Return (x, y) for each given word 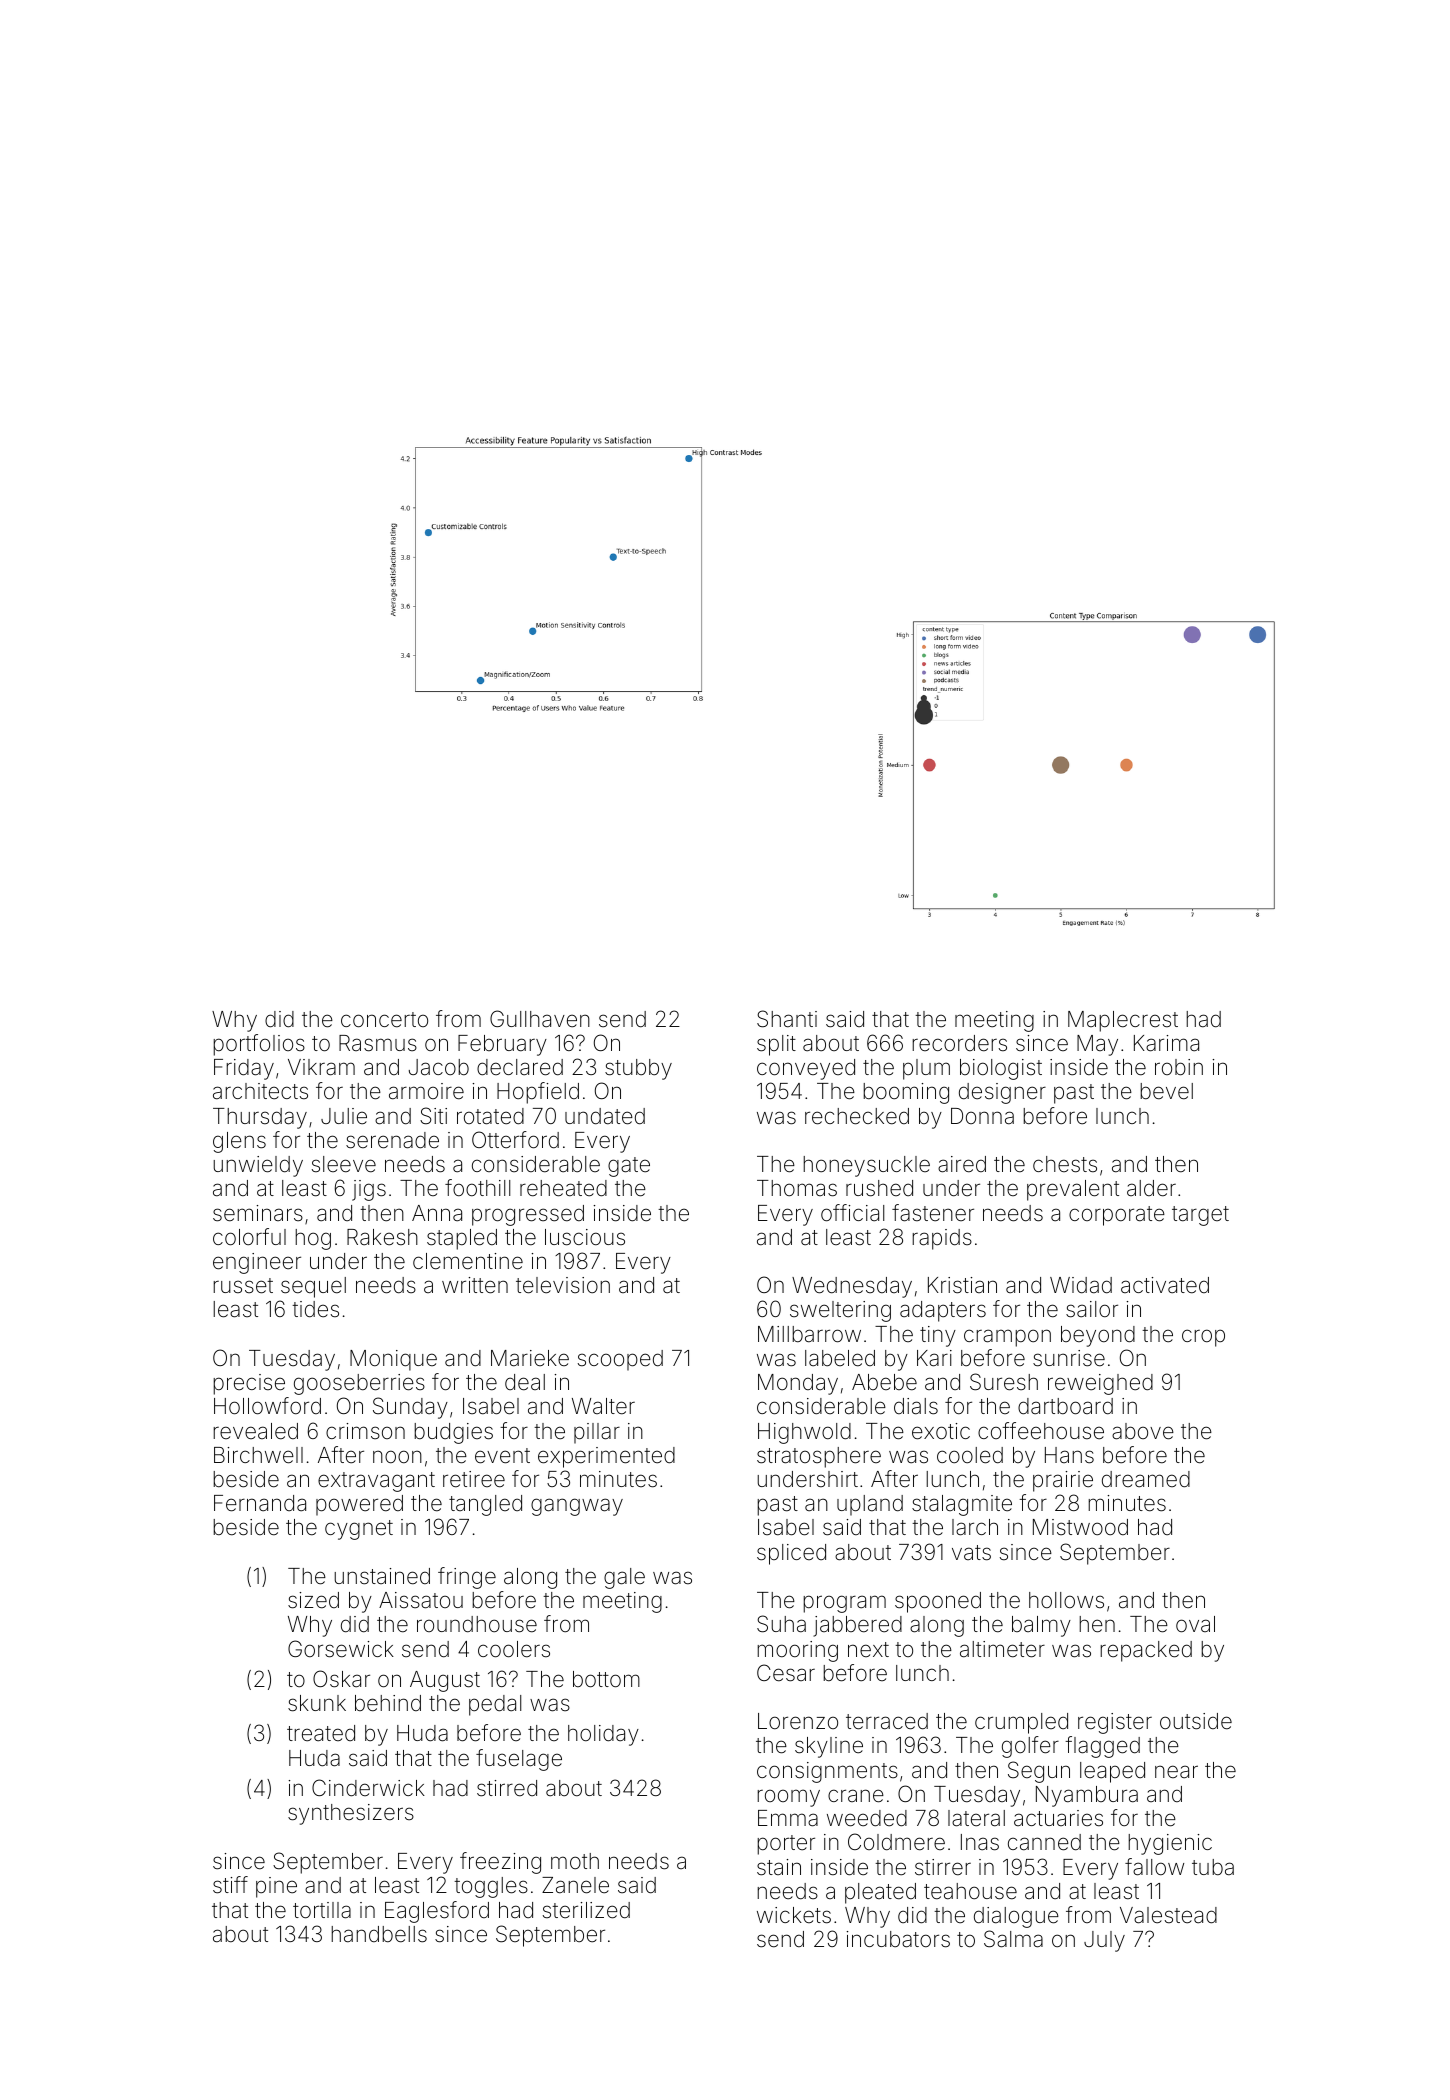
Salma (1013, 1939)
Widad (1081, 1285)
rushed (879, 1188)
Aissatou (421, 1600)
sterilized (586, 1910)
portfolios (259, 1045)
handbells (379, 1934)
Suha (781, 1624)
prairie (1063, 1481)
